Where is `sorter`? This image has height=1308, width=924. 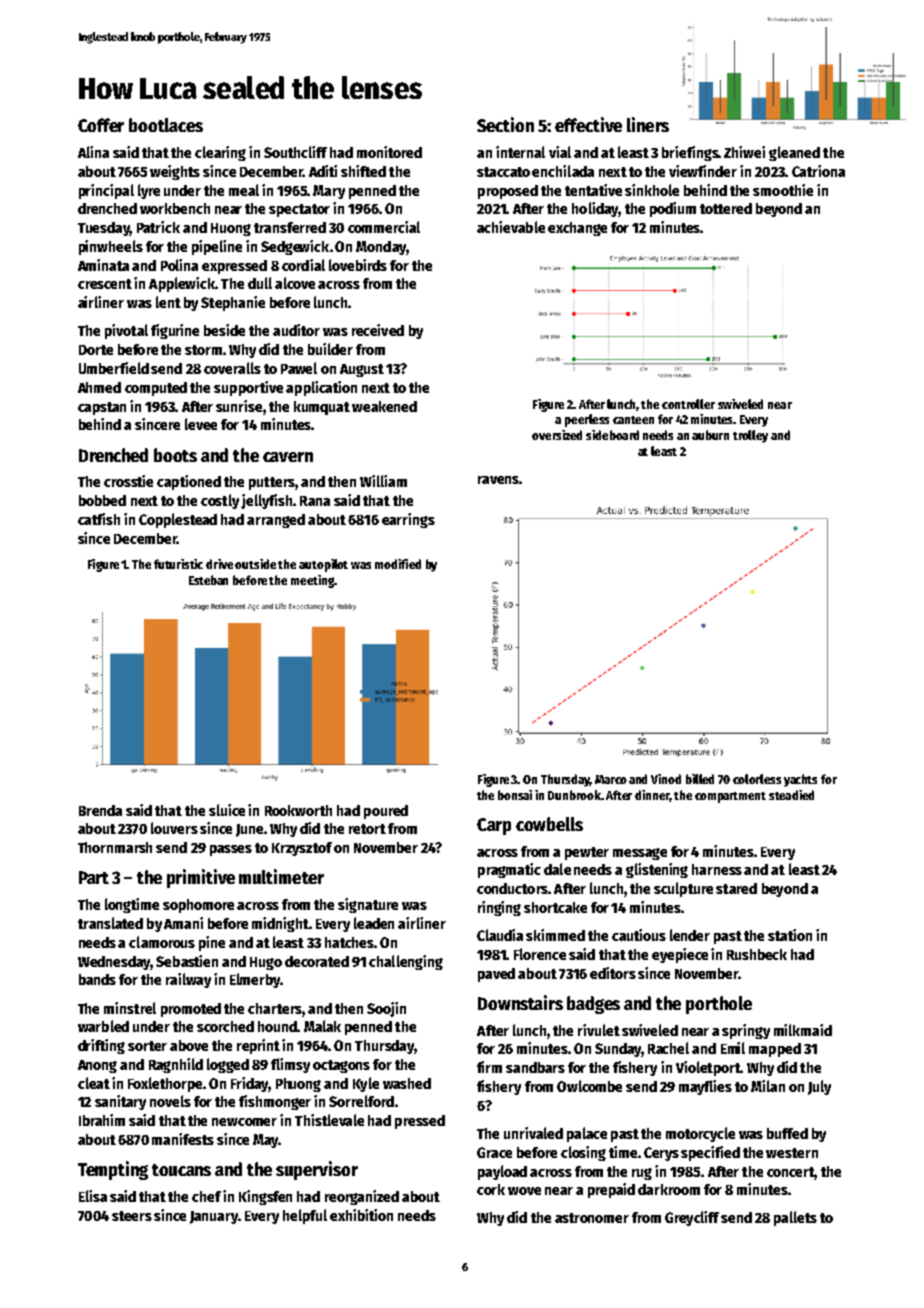 sorter is located at coordinates (147, 1046).
